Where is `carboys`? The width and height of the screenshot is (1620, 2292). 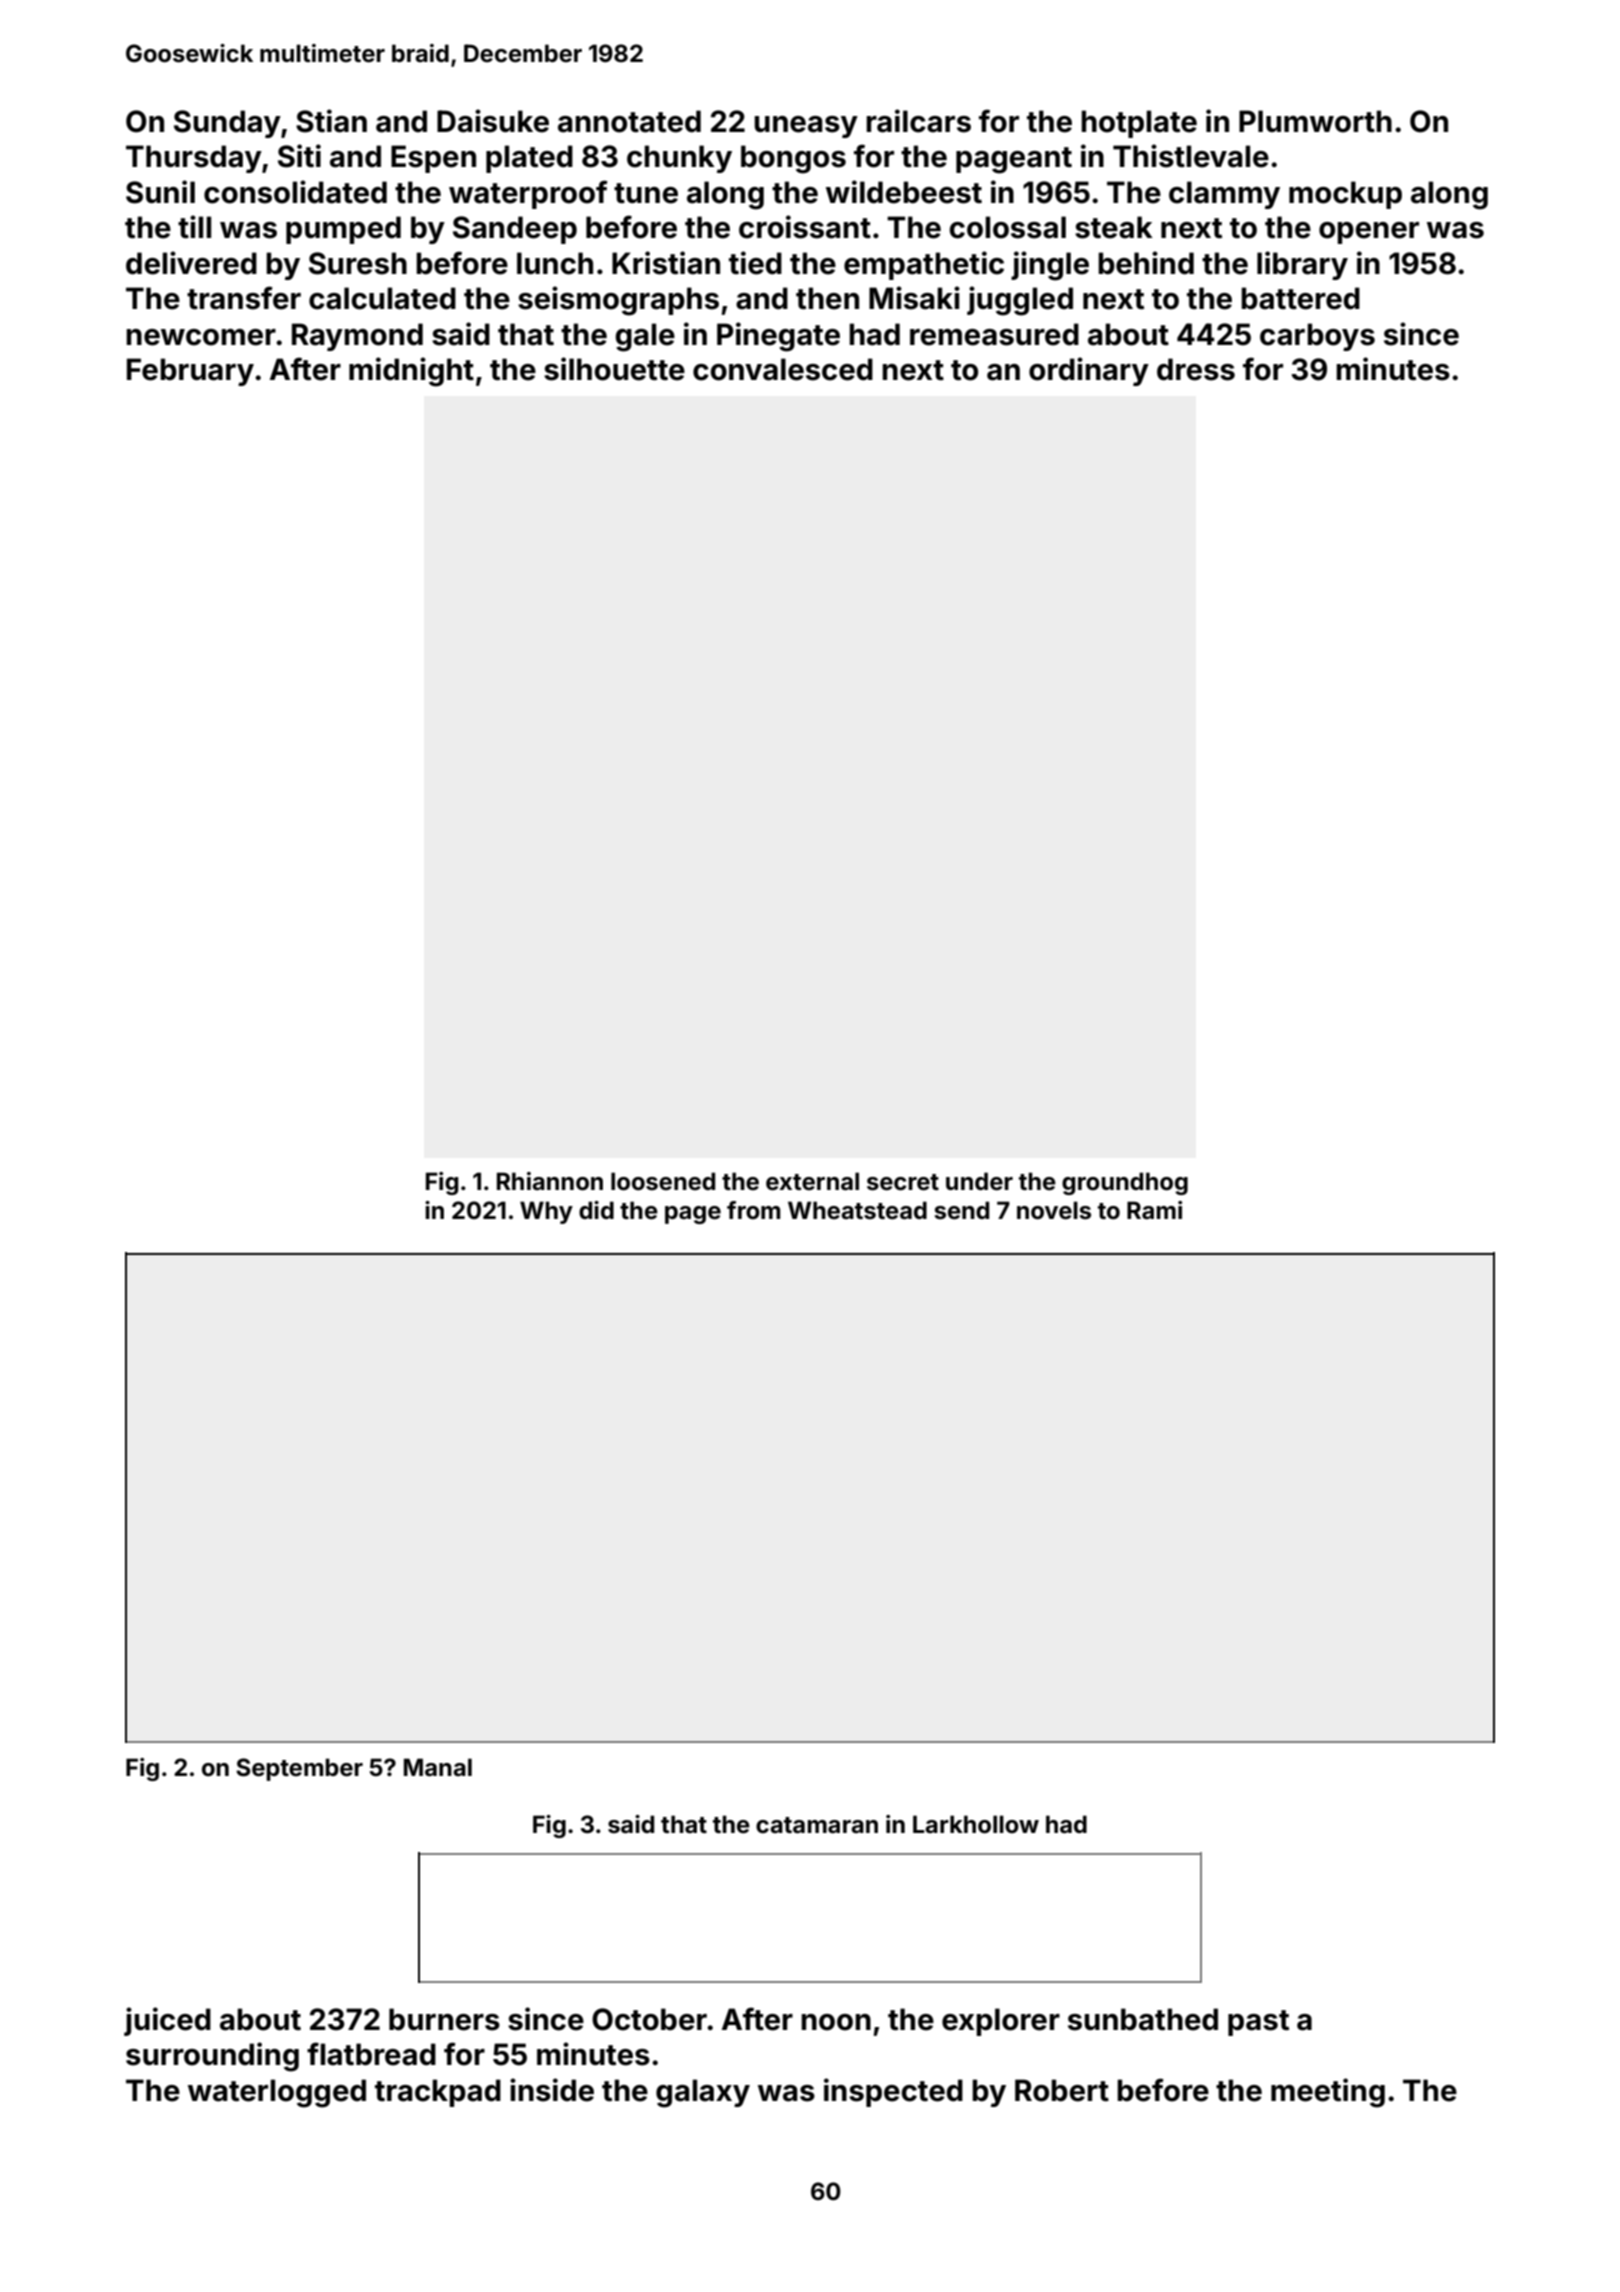 carboys is located at coordinates (1317, 337).
